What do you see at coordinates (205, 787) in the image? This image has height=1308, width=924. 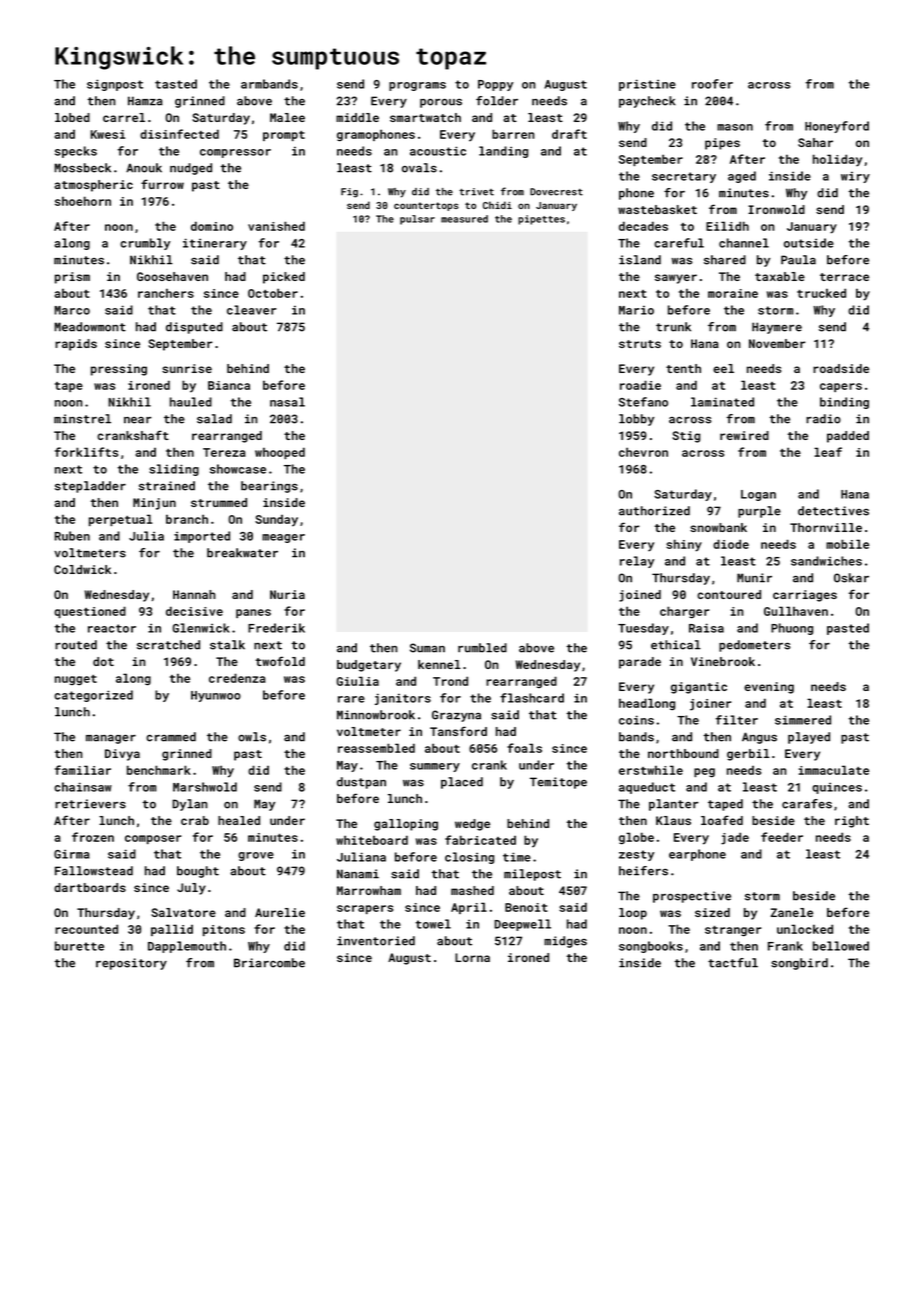 I see `Marshwold` at bounding box center [205, 787].
